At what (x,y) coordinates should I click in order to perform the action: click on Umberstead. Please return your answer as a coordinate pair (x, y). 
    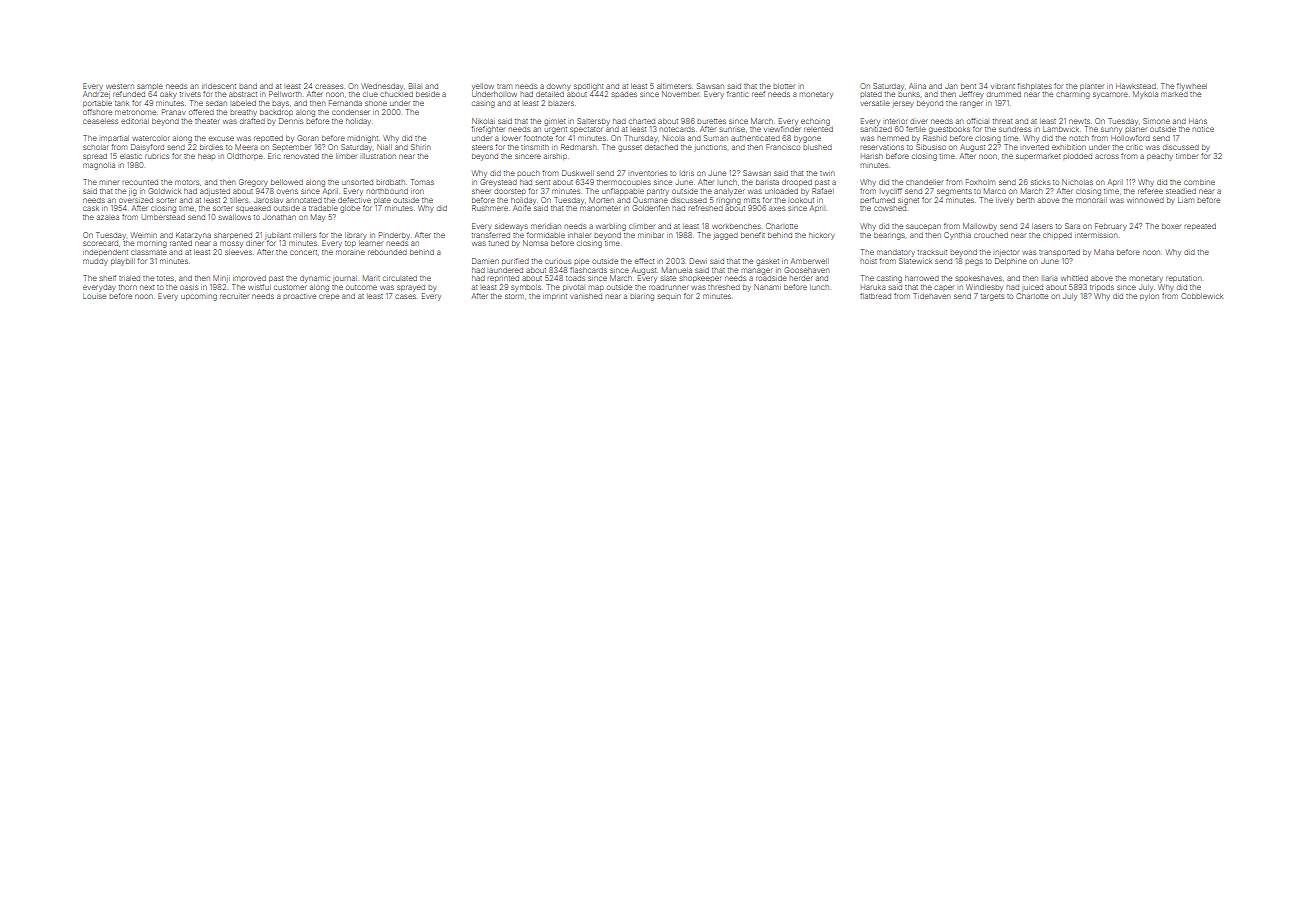
    Looking at the image, I should click on (163, 217).
